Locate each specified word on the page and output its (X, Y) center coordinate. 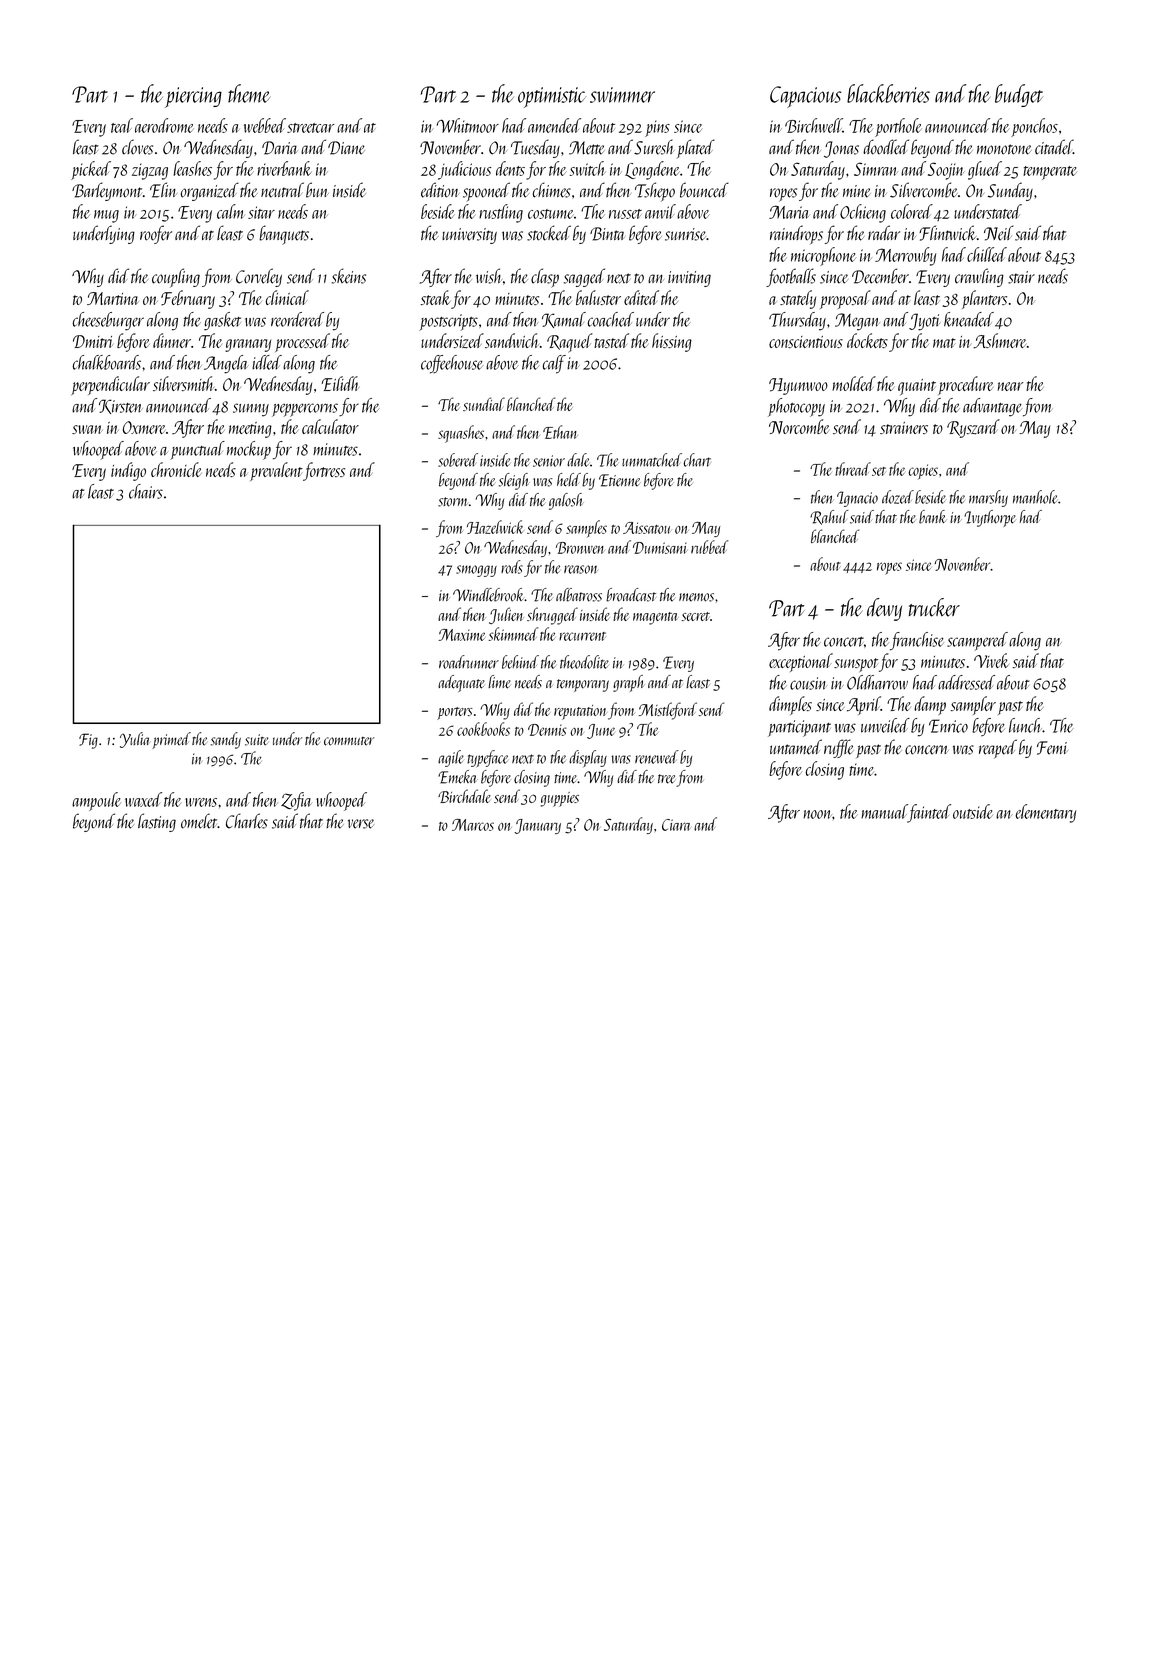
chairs (146, 491)
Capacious (805, 97)
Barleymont (107, 191)
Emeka (458, 777)
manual (884, 813)
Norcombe (799, 426)
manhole (1035, 497)
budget (1019, 95)
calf (554, 364)
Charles (247, 821)
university (469, 236)
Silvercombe (924, 190)
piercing (193, 97)
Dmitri (93, 341)
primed (171, 740)
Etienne (619, 480)
